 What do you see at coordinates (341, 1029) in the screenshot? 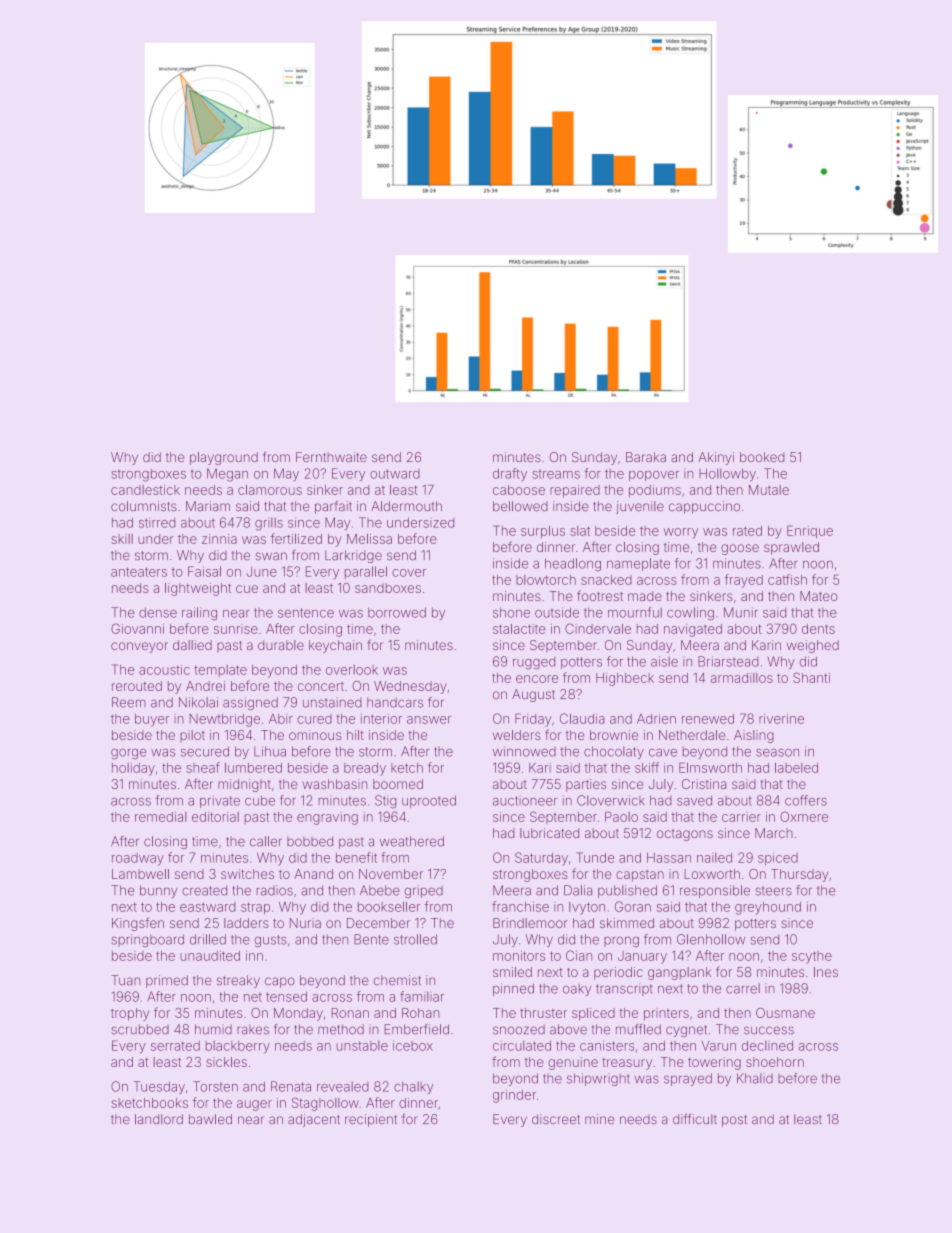
I see `method` at bounding box center [341, 1029].
